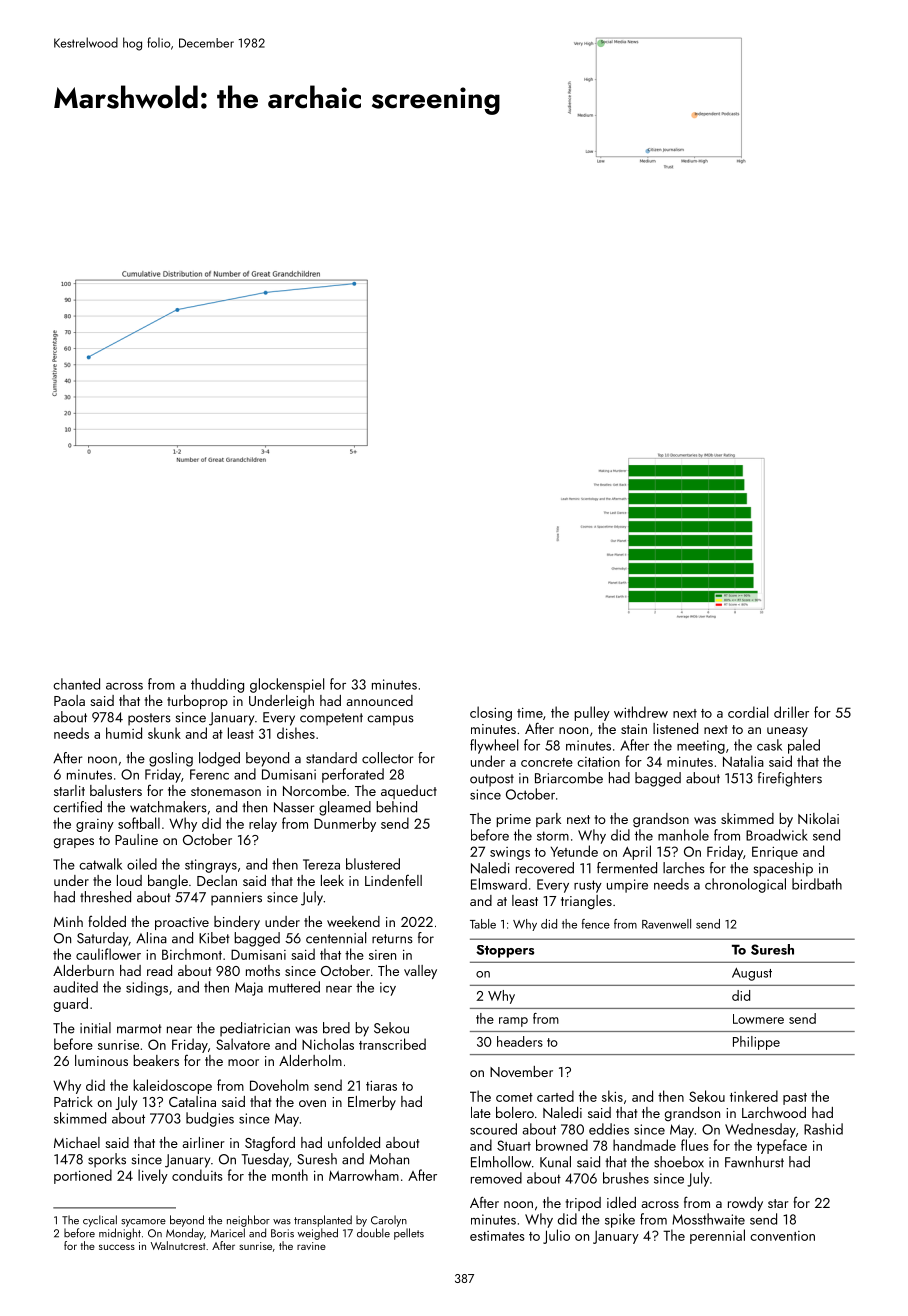 The image size is (908, 1316). What do you see at coordinates (510, 853) in the image?
I see `swings` at bounding box center [510, 853].
